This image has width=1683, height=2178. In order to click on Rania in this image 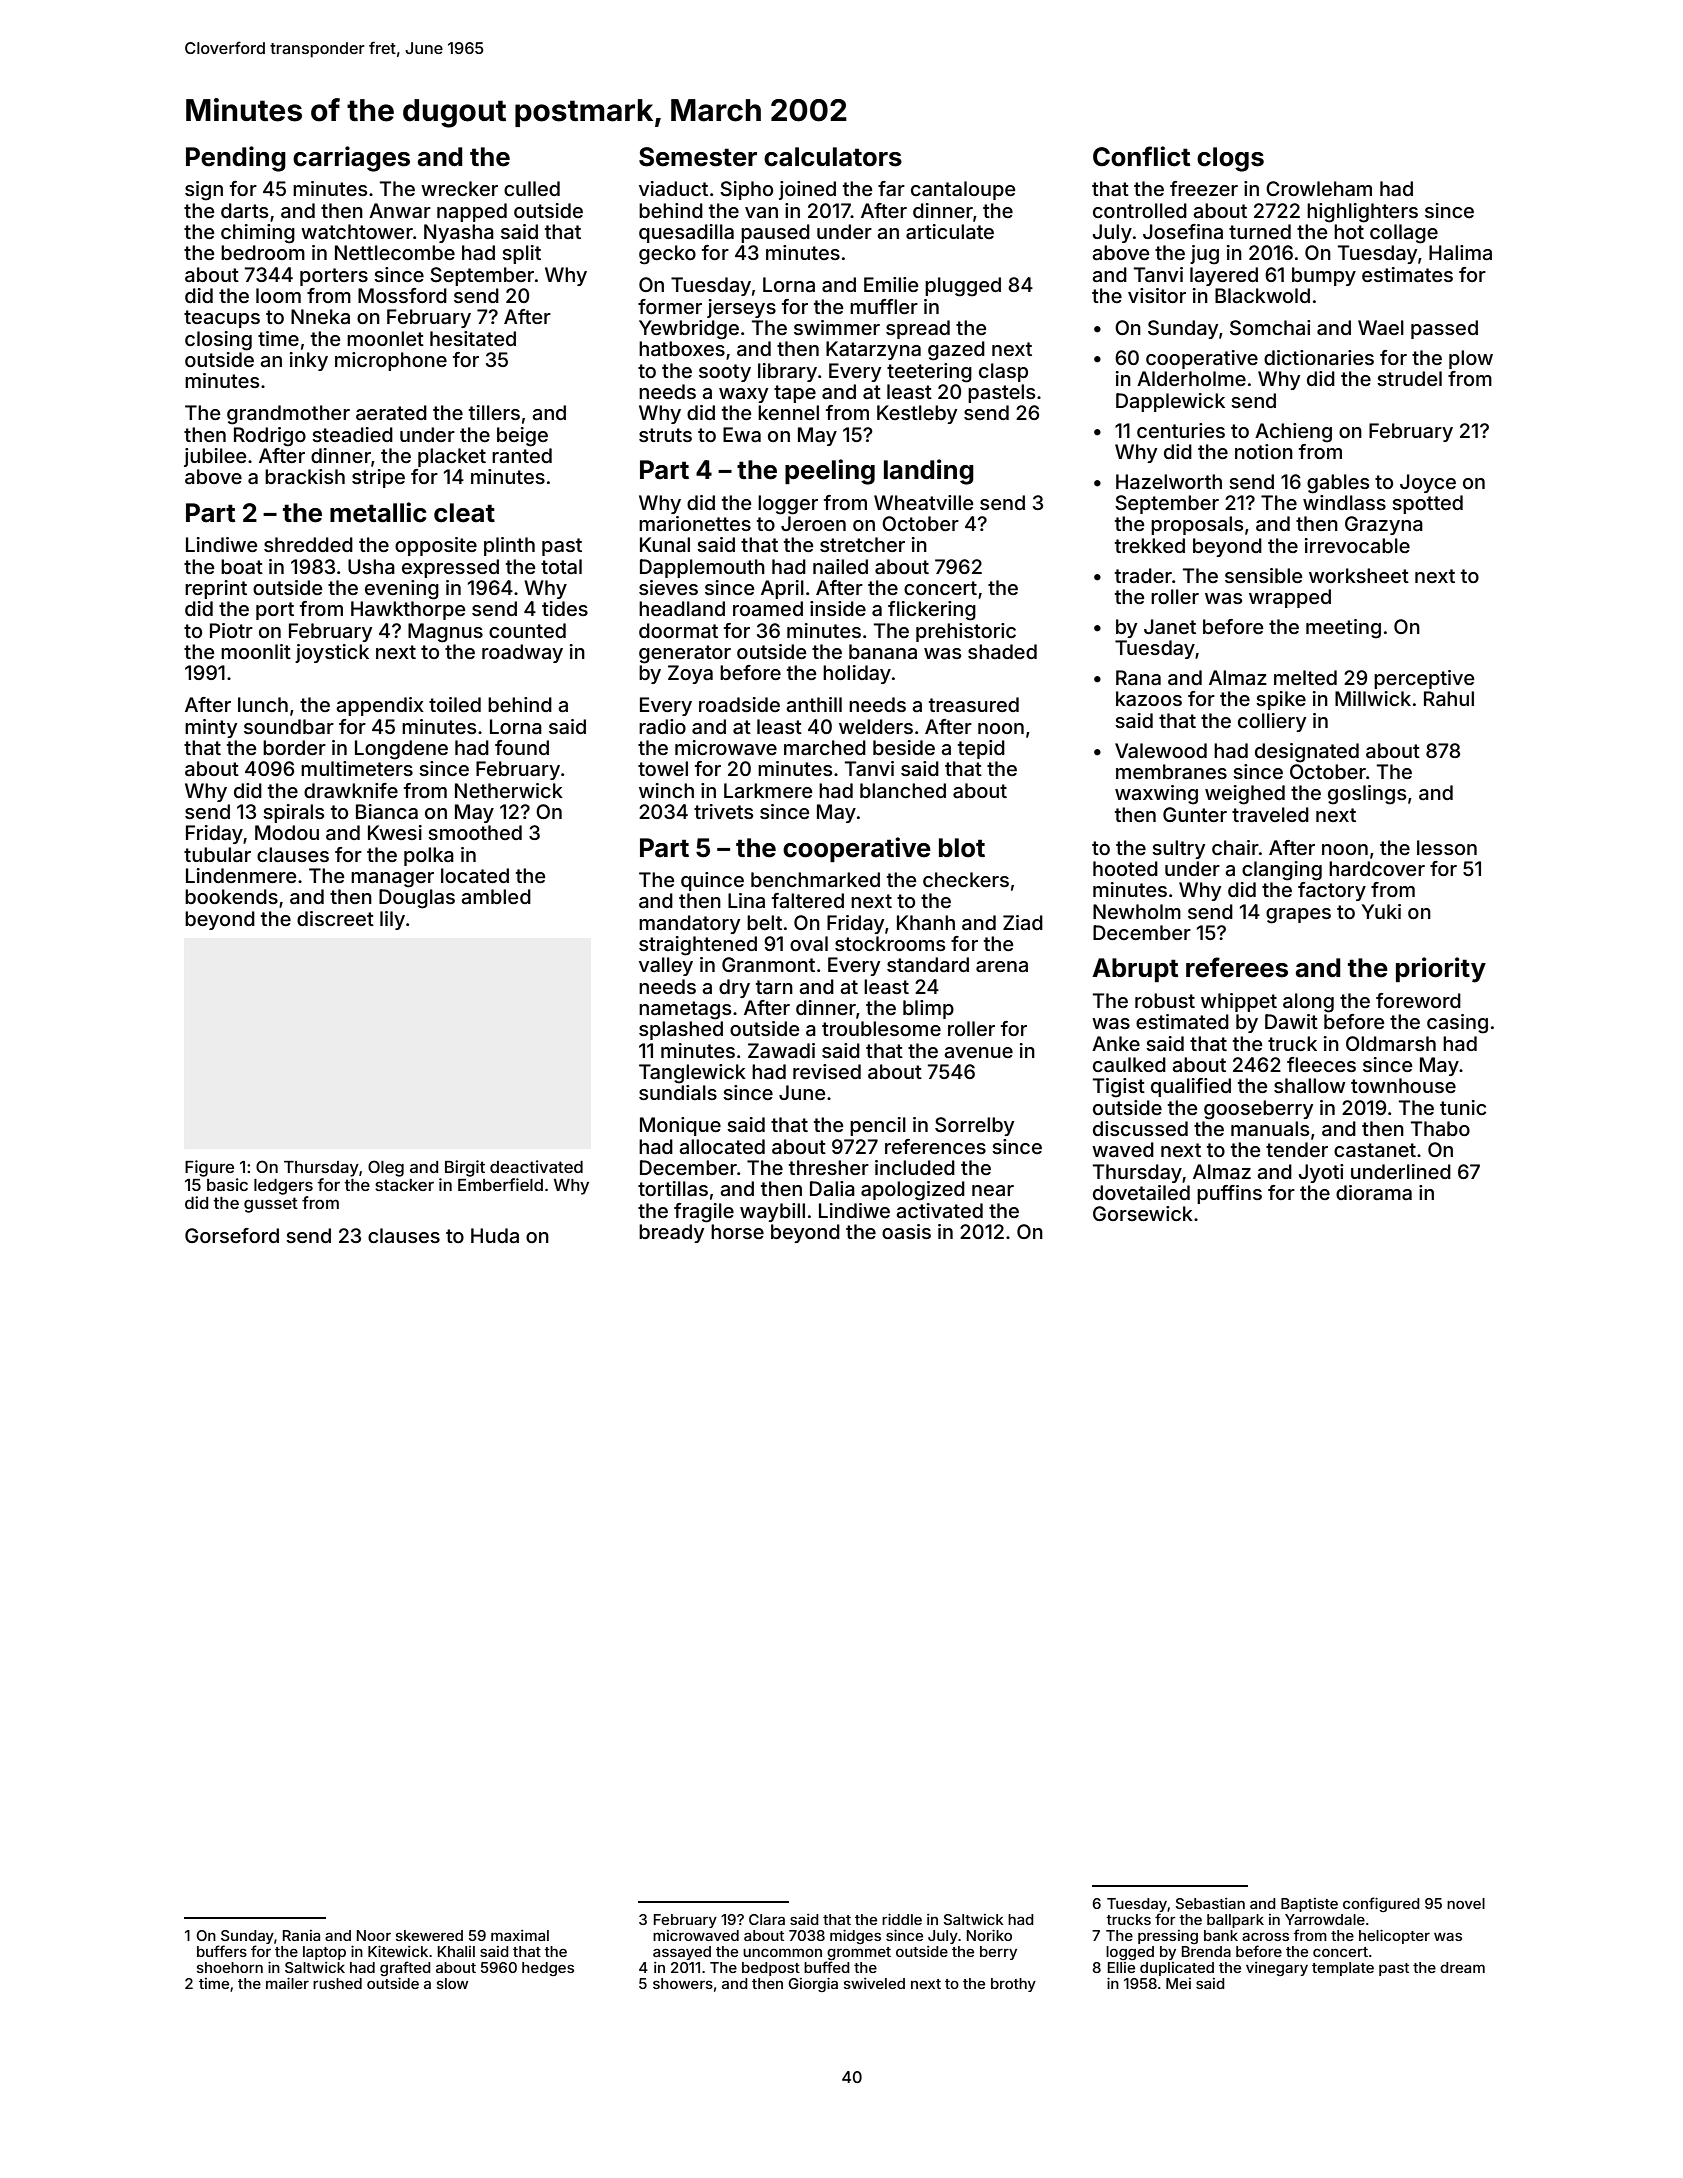, I will do `click(301, 1935)`.
